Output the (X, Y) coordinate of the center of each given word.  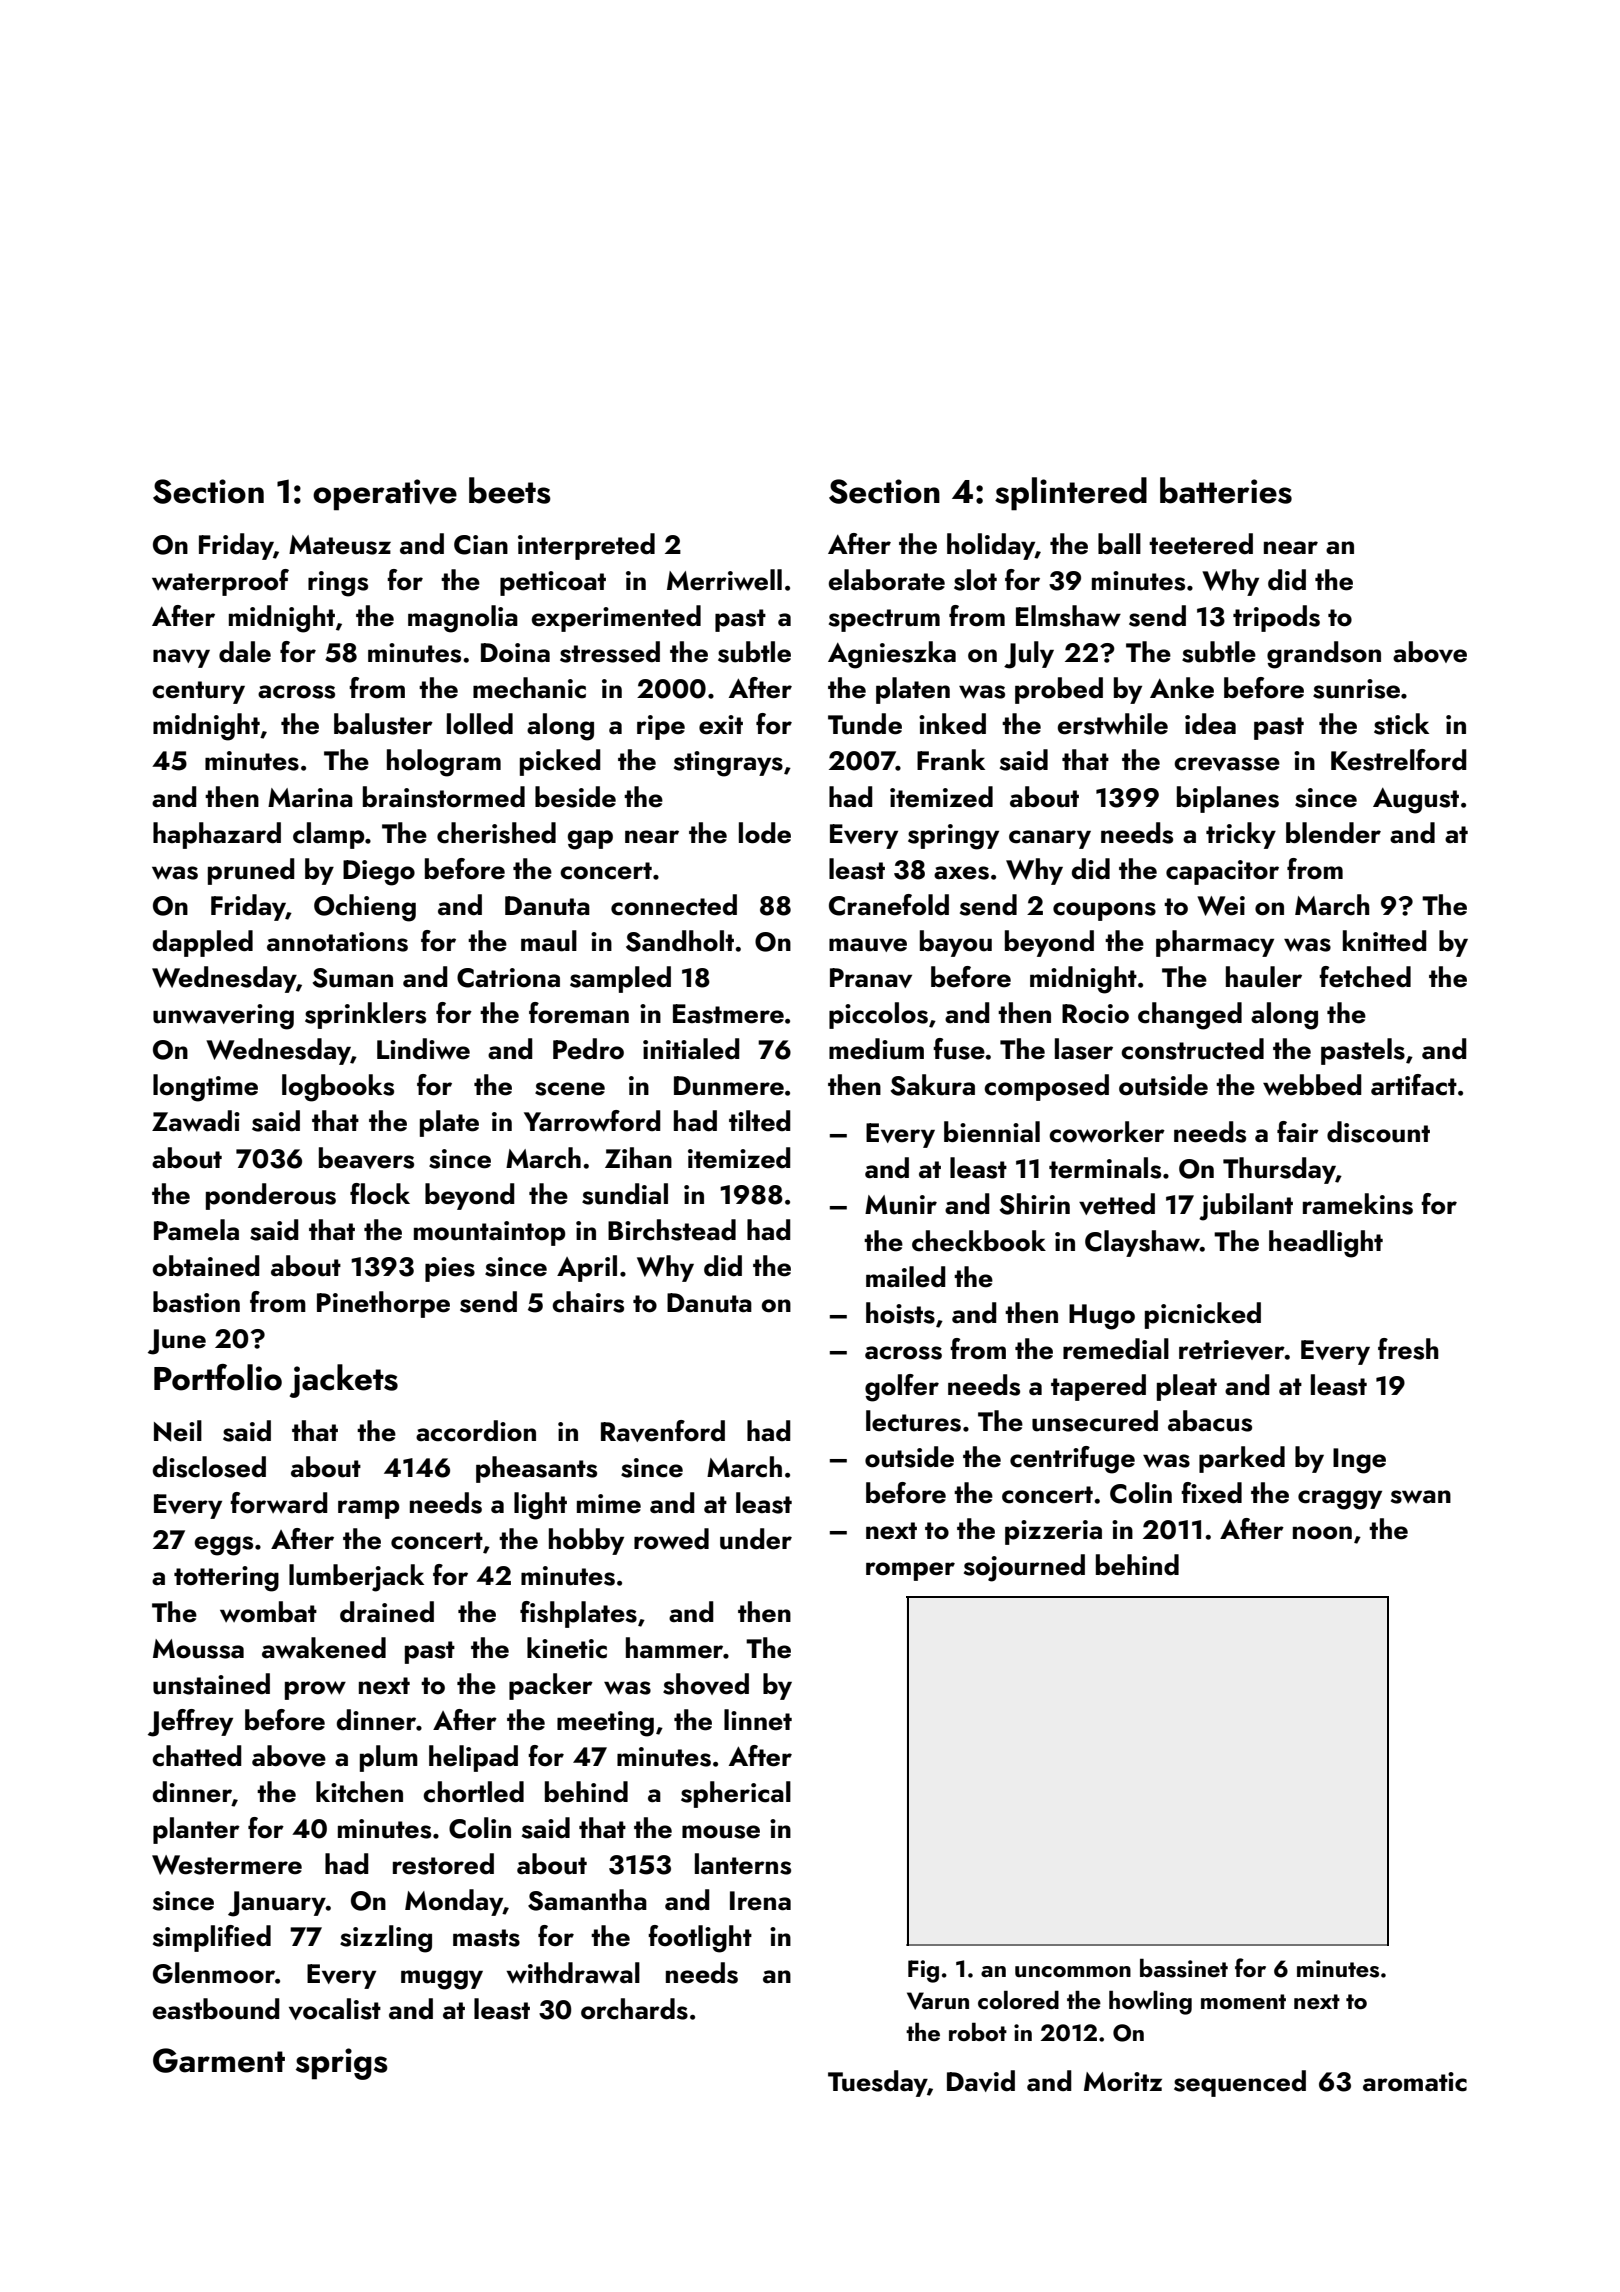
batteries (1226, 490)
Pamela (196, 1230)
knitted (1385, 941)
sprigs (342, 2064)
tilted (760, 1121)
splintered (1071, 494)
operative (385, 495)
